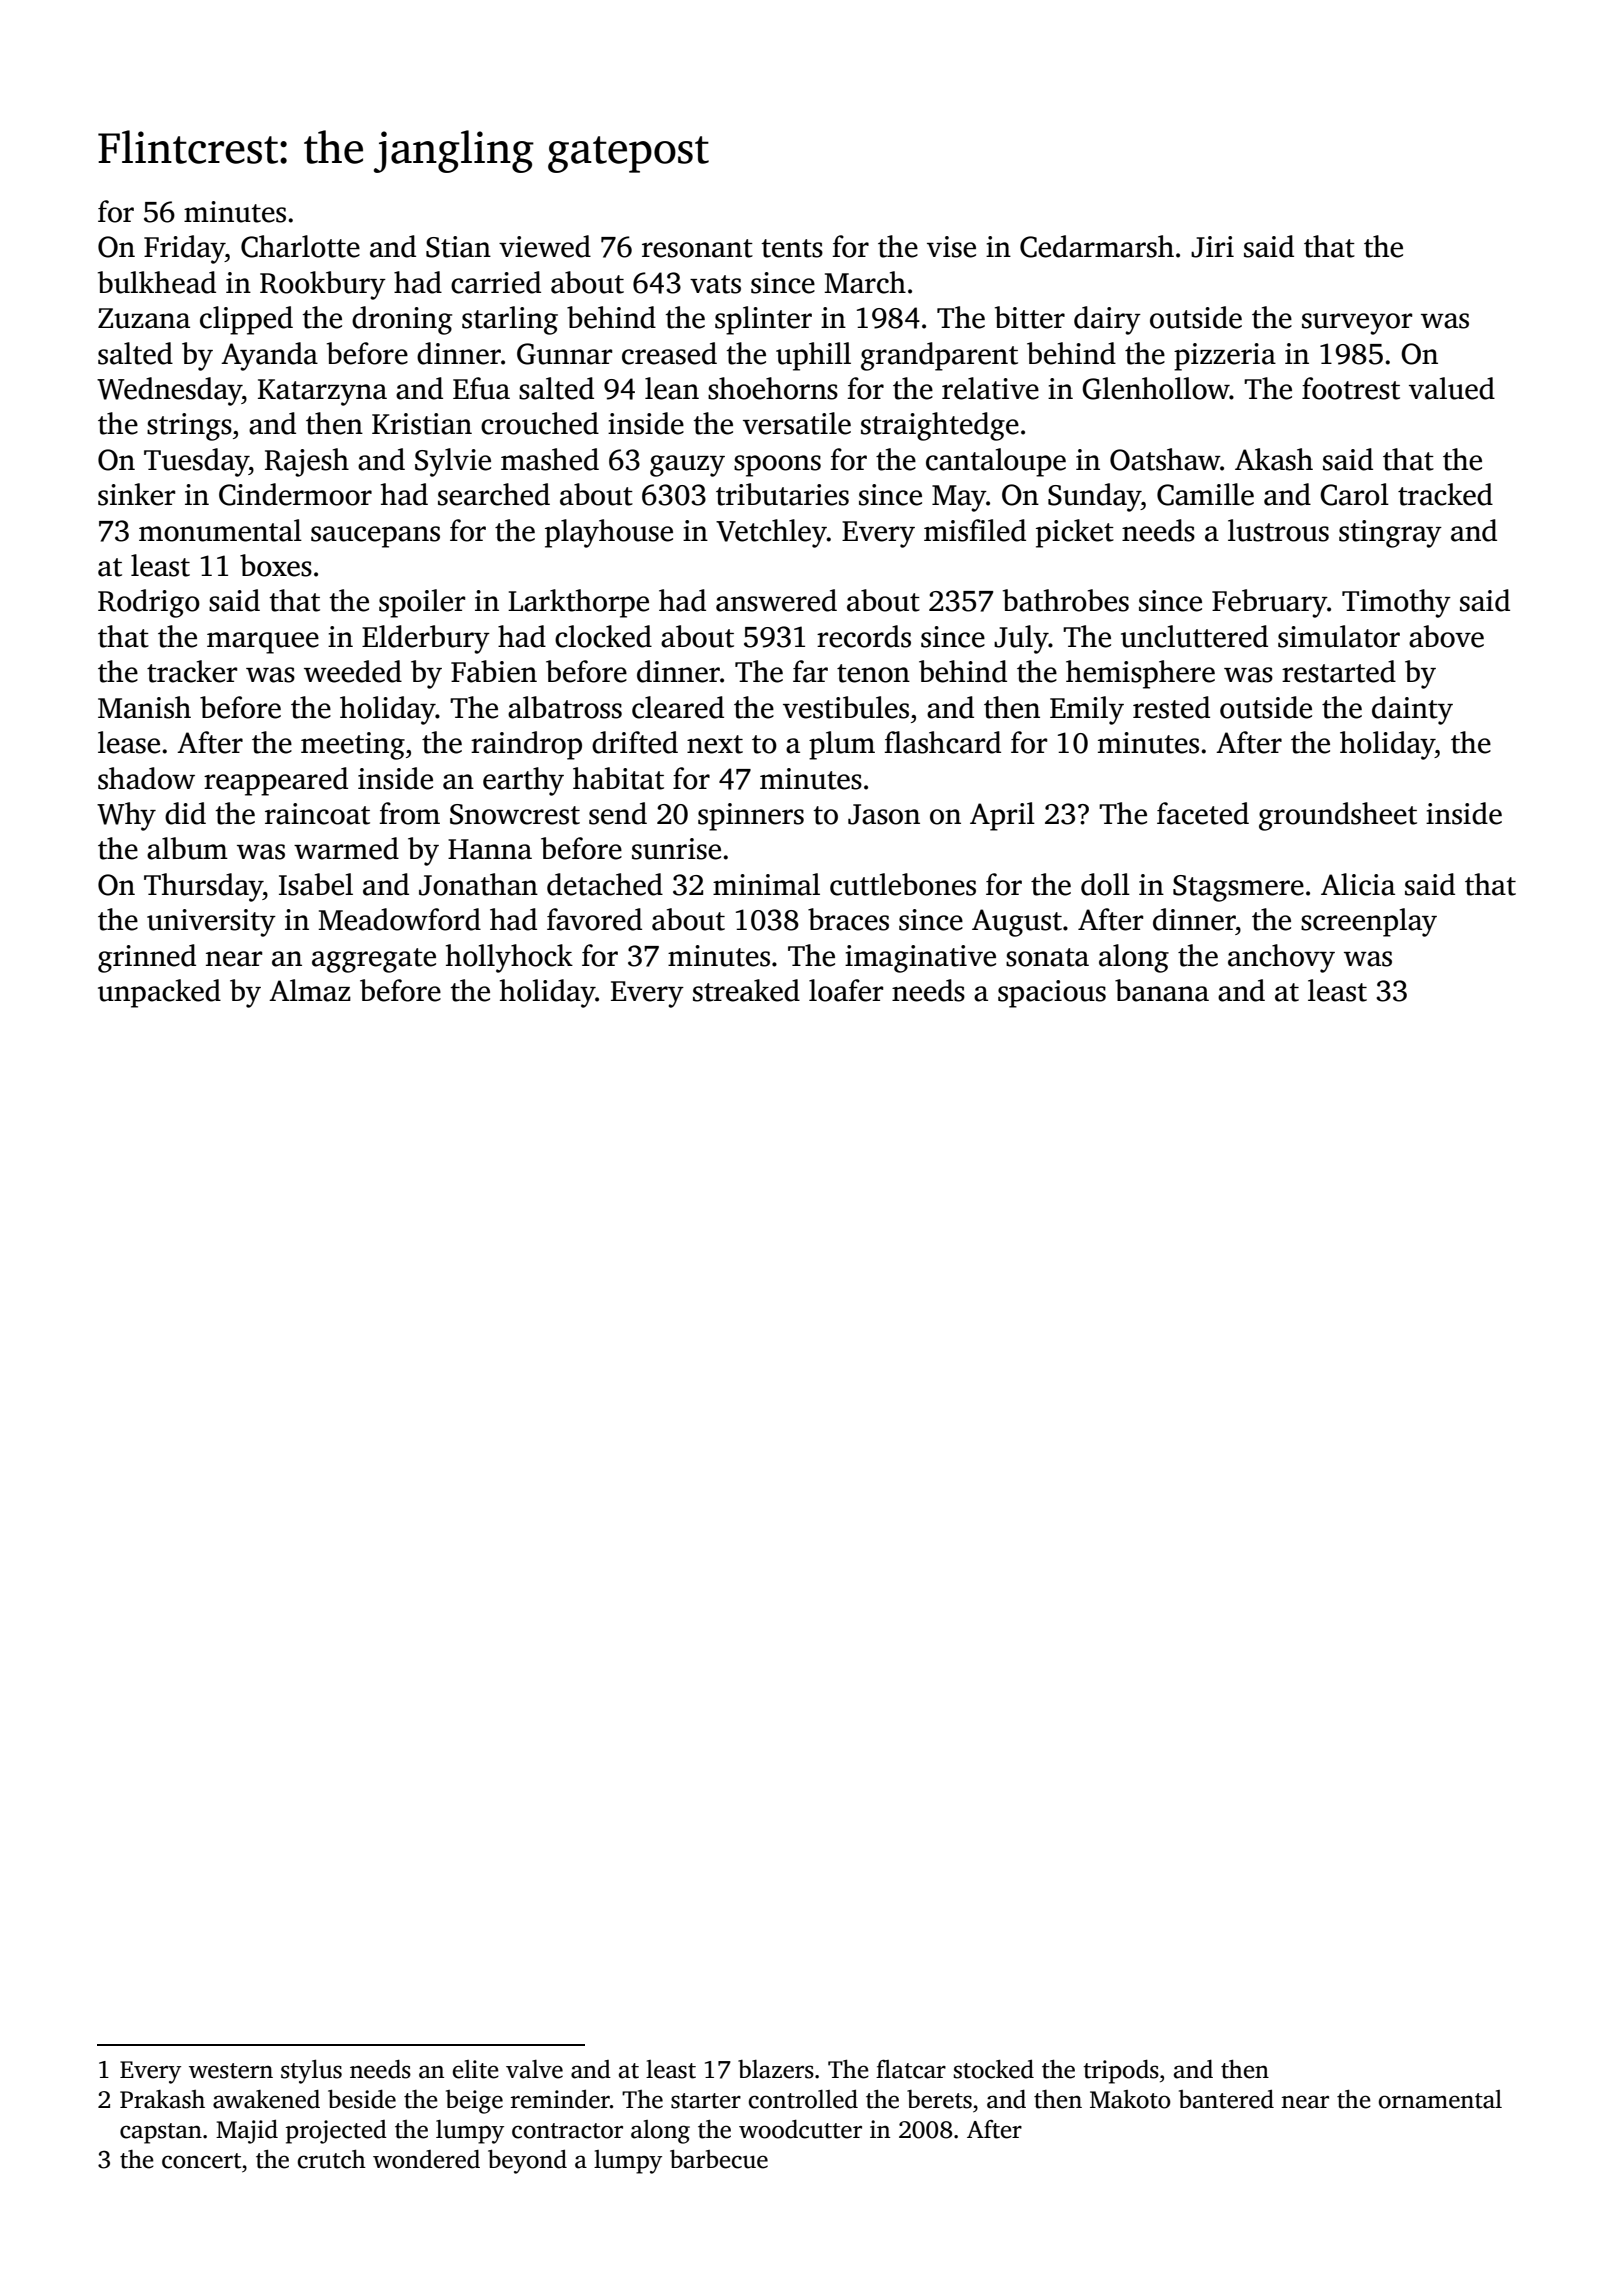  What do you see at coordinates (697, 248) in the screenshot?
I see `resonant` at bounding box center [697, 248].
